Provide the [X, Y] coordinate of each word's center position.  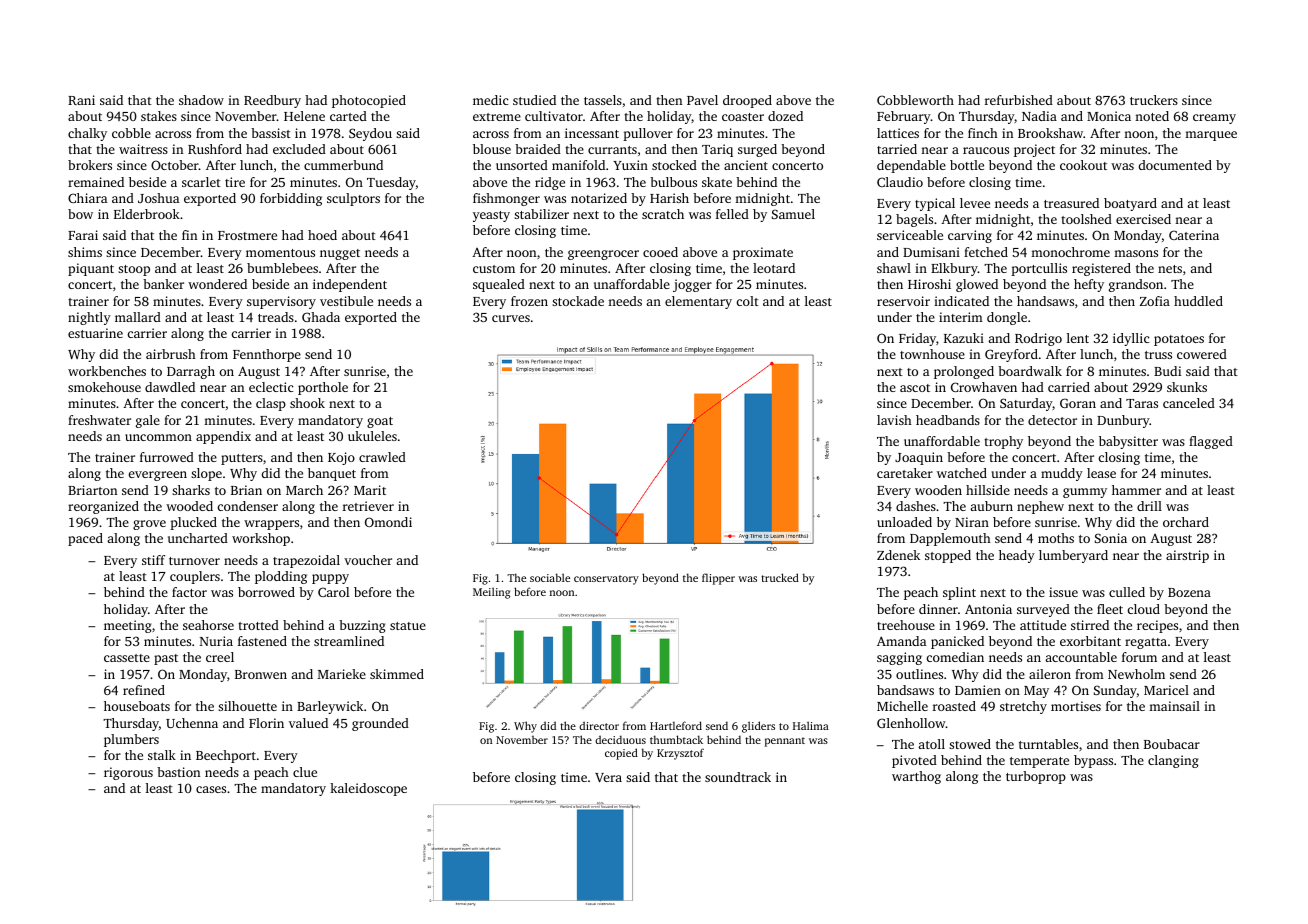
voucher [368, 560]
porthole [323, 388]
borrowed [266, 592]
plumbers [131, 740]
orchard [1186, 522]
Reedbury [272, 101]
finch [983, 133]
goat [380, 422]
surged [757, 150]
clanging [1173, 761]
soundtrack [738, 777]
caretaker [905, 473]
